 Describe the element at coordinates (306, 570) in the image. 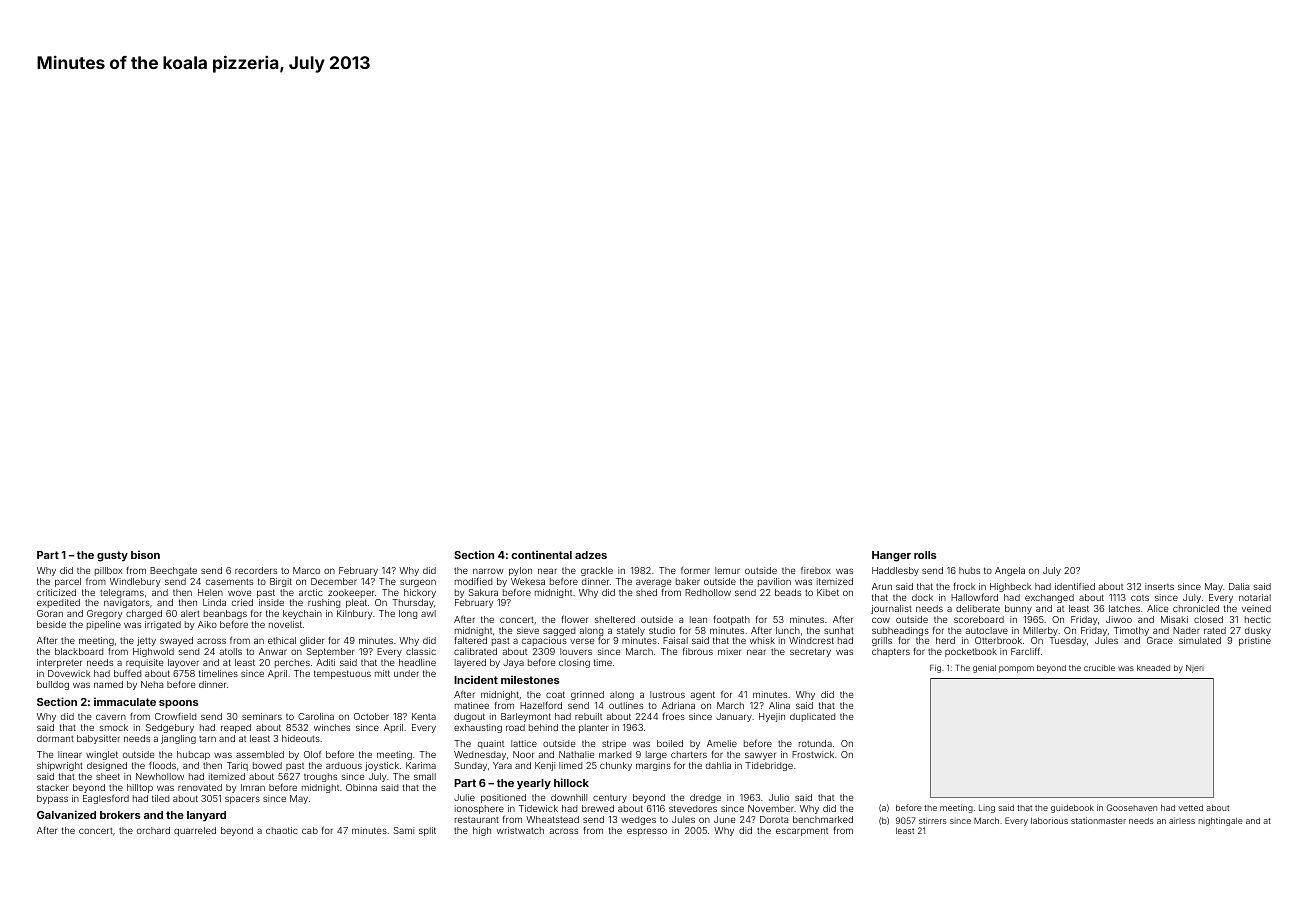

I see `Marco` at that location.
